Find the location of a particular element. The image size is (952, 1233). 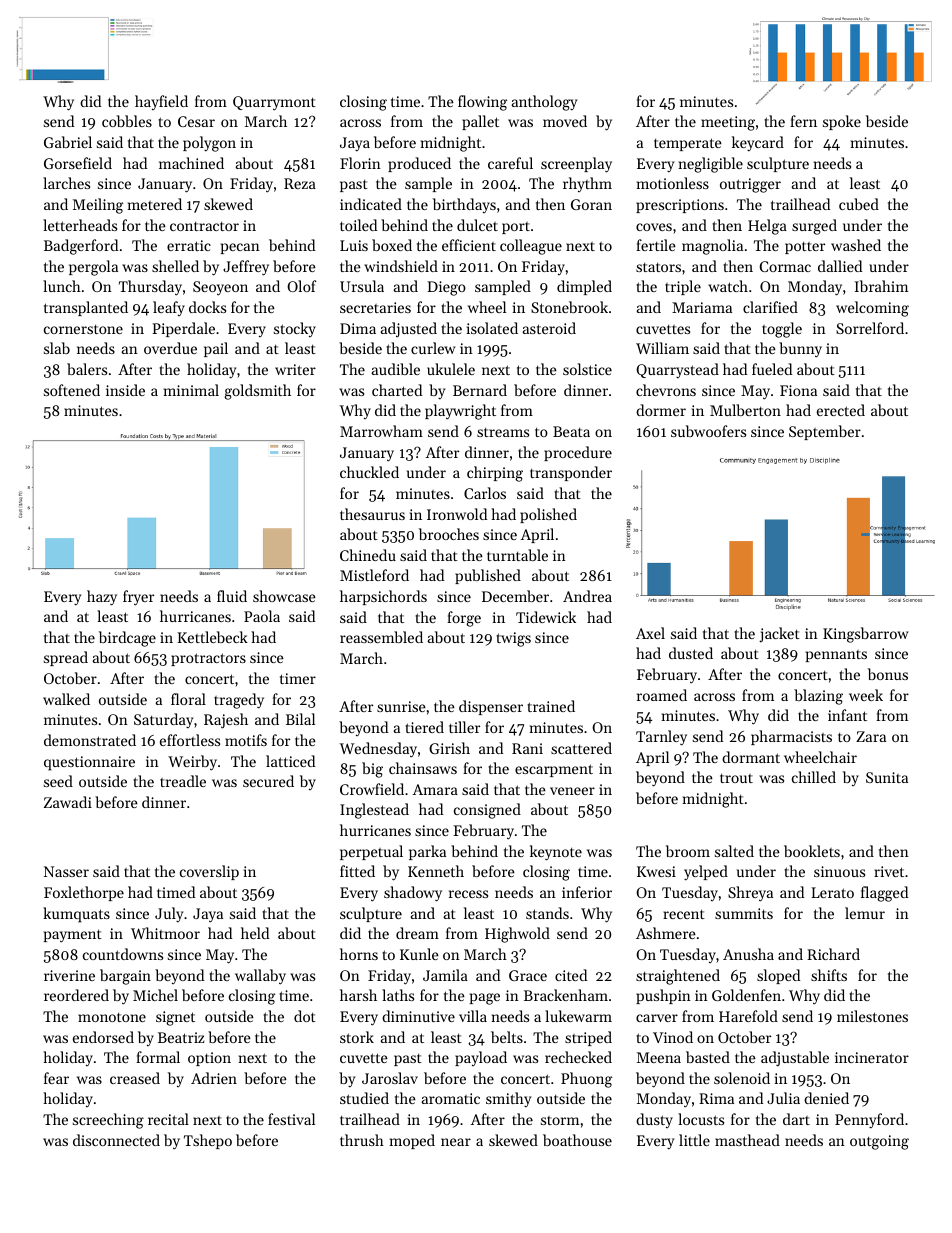

audible is located at coordinates (396, 369).
